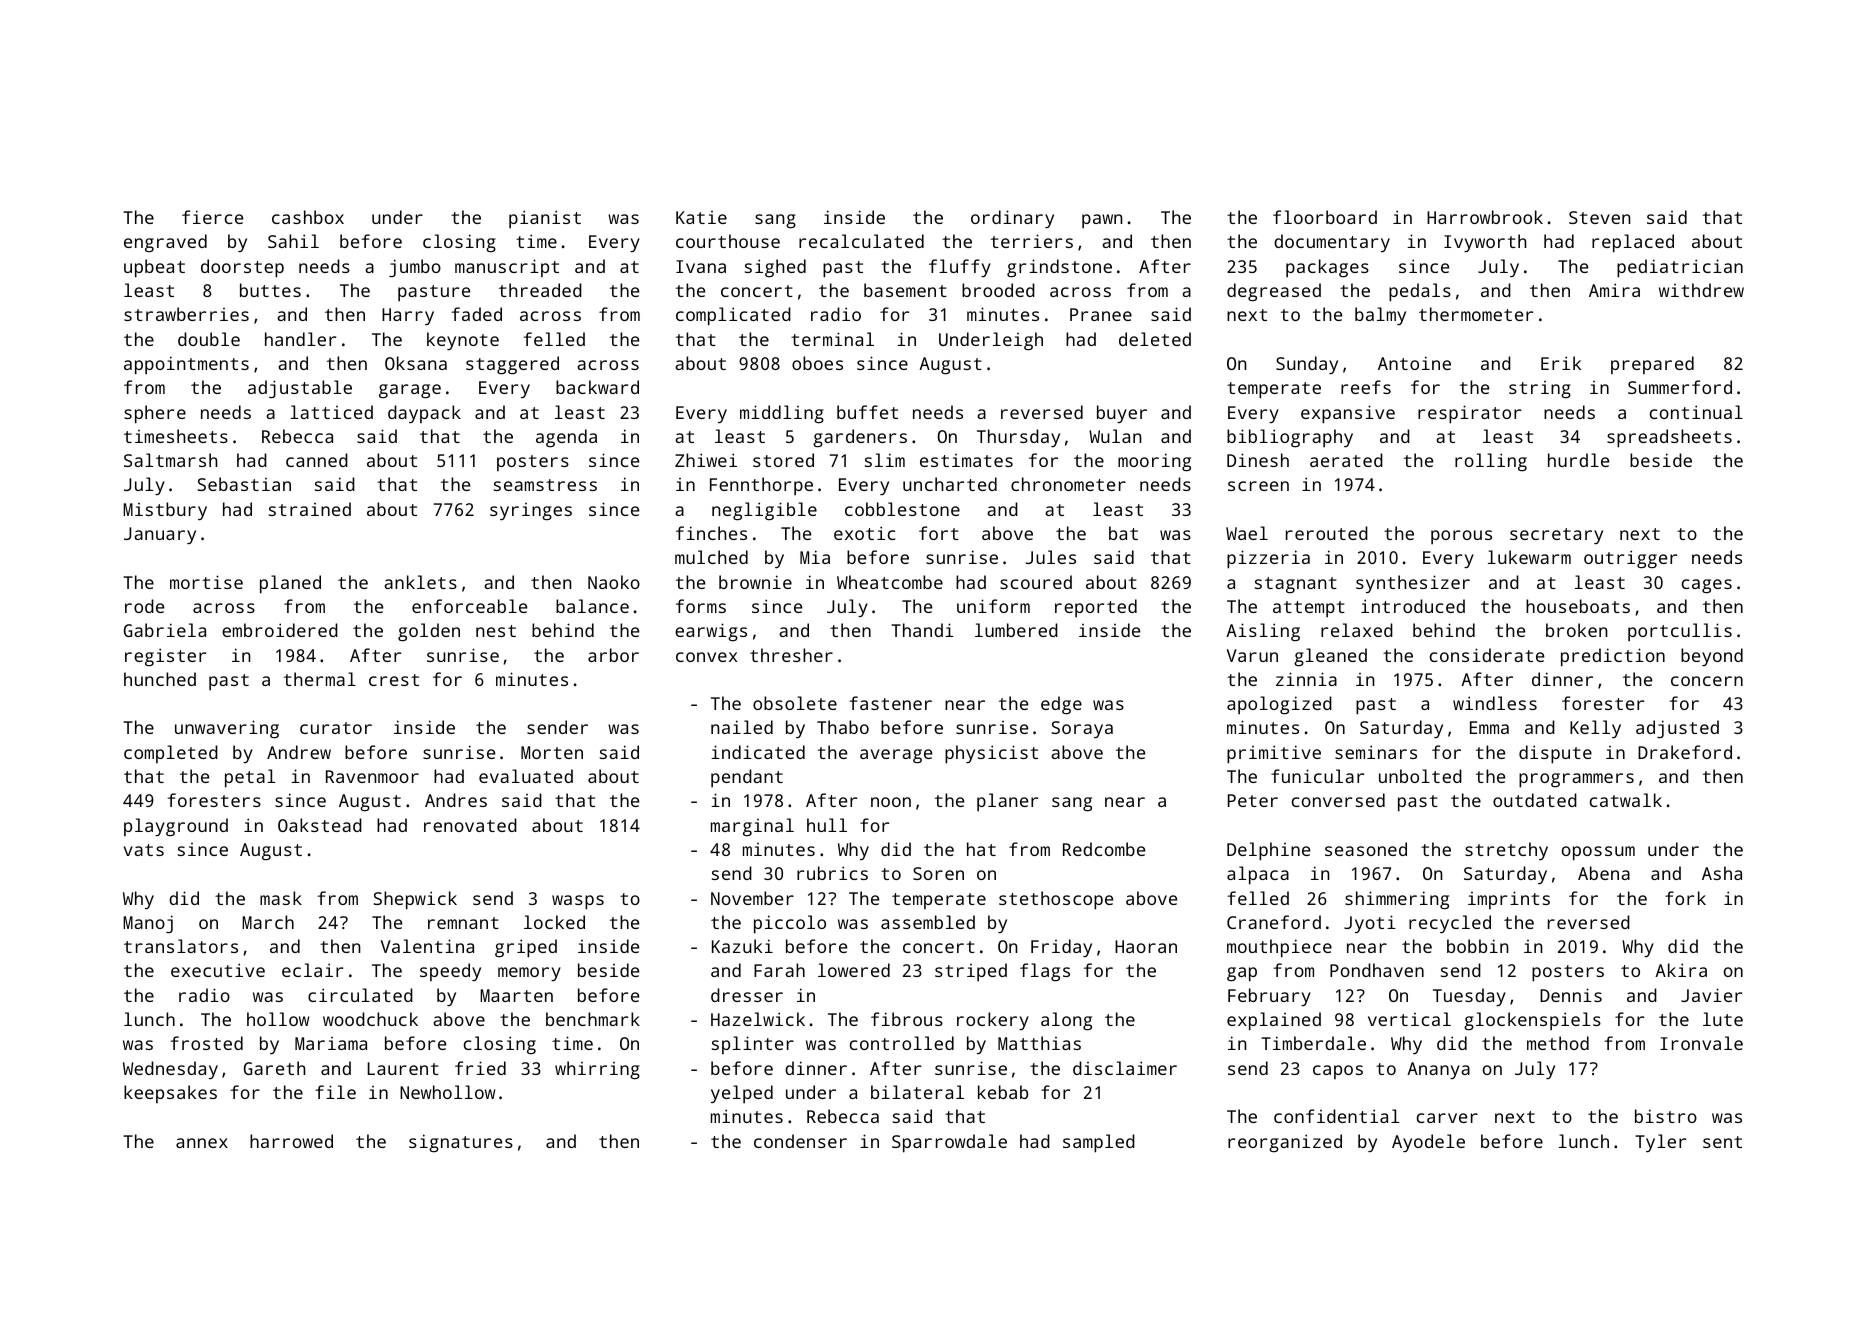  What do you see at coordinates (971, 972) in the screenshot?
I see `striped` at bounding box center [971, 972].
